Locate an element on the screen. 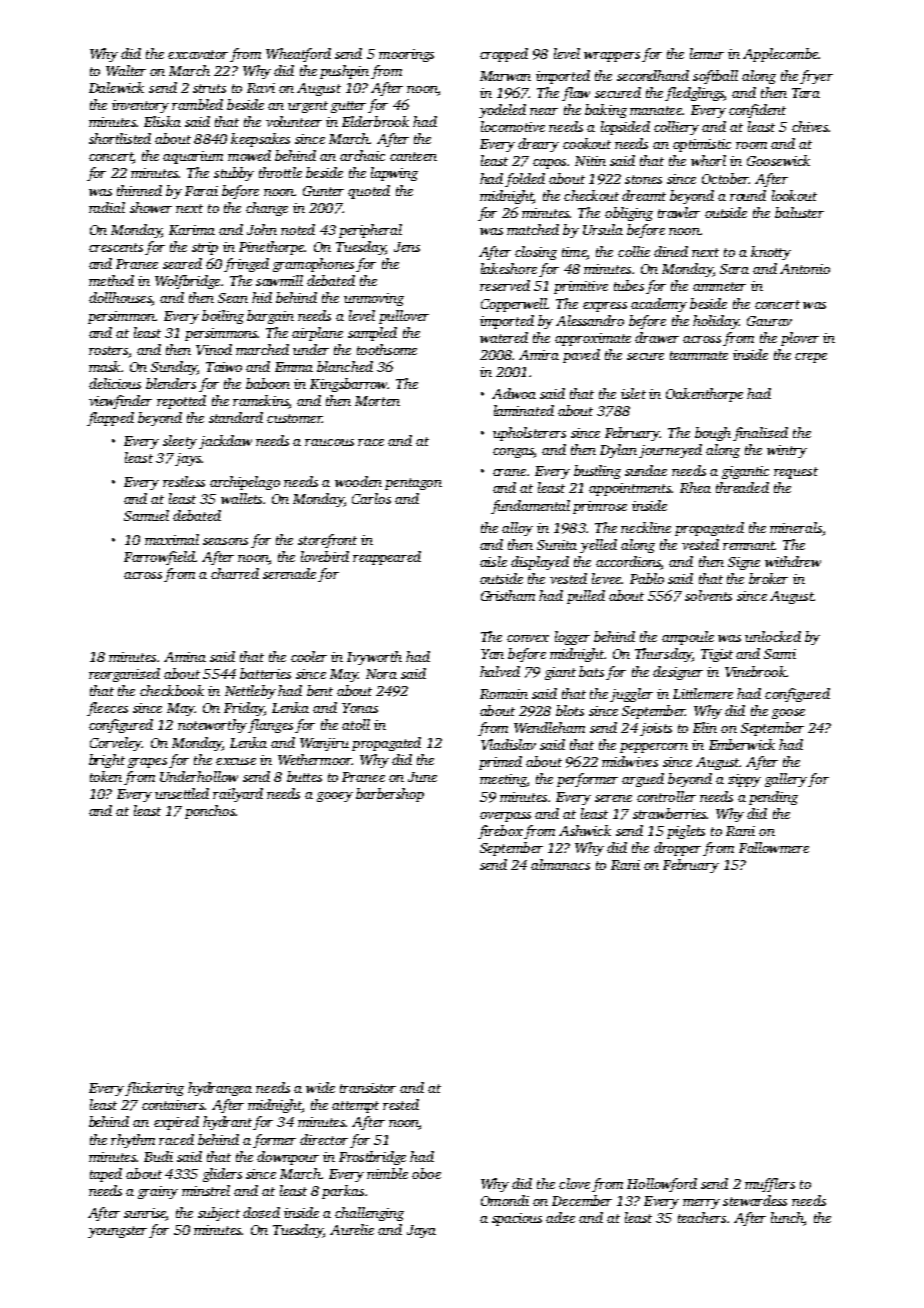  ampoule is located at coordinates (688, 638).
